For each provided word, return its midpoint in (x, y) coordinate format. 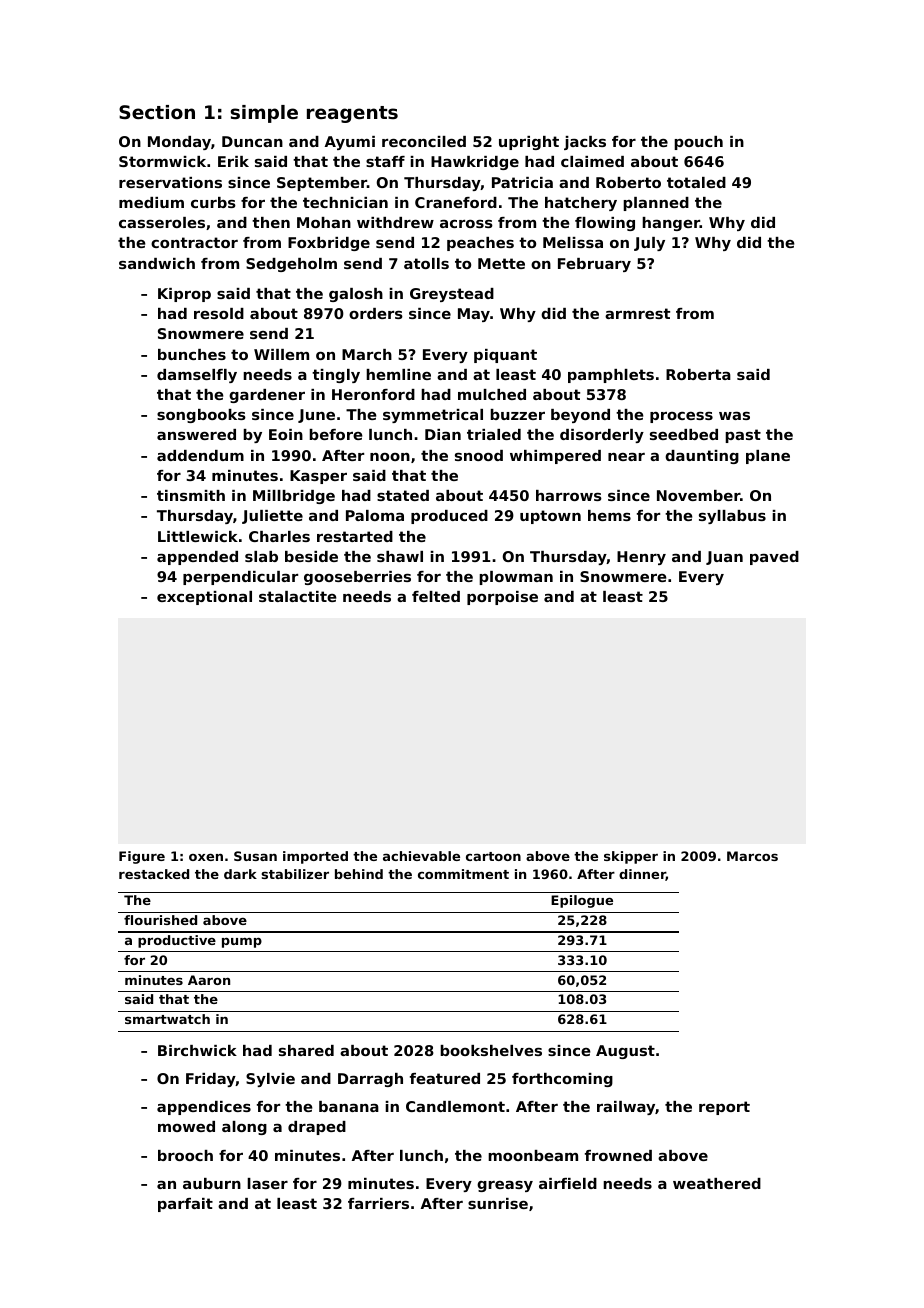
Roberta (698, 374)
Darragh (370, 1080)
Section (157, 112)
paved (774, 558)
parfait (185, 1205)
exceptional (204, 598)
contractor (194, 242)
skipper (631, 857)
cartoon (493, 856)
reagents (352, 114)
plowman (516, 578)
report (724, 1108)
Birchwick (197, 1050)
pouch (698, 143)
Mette (501, 263)
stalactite (298, 596)
